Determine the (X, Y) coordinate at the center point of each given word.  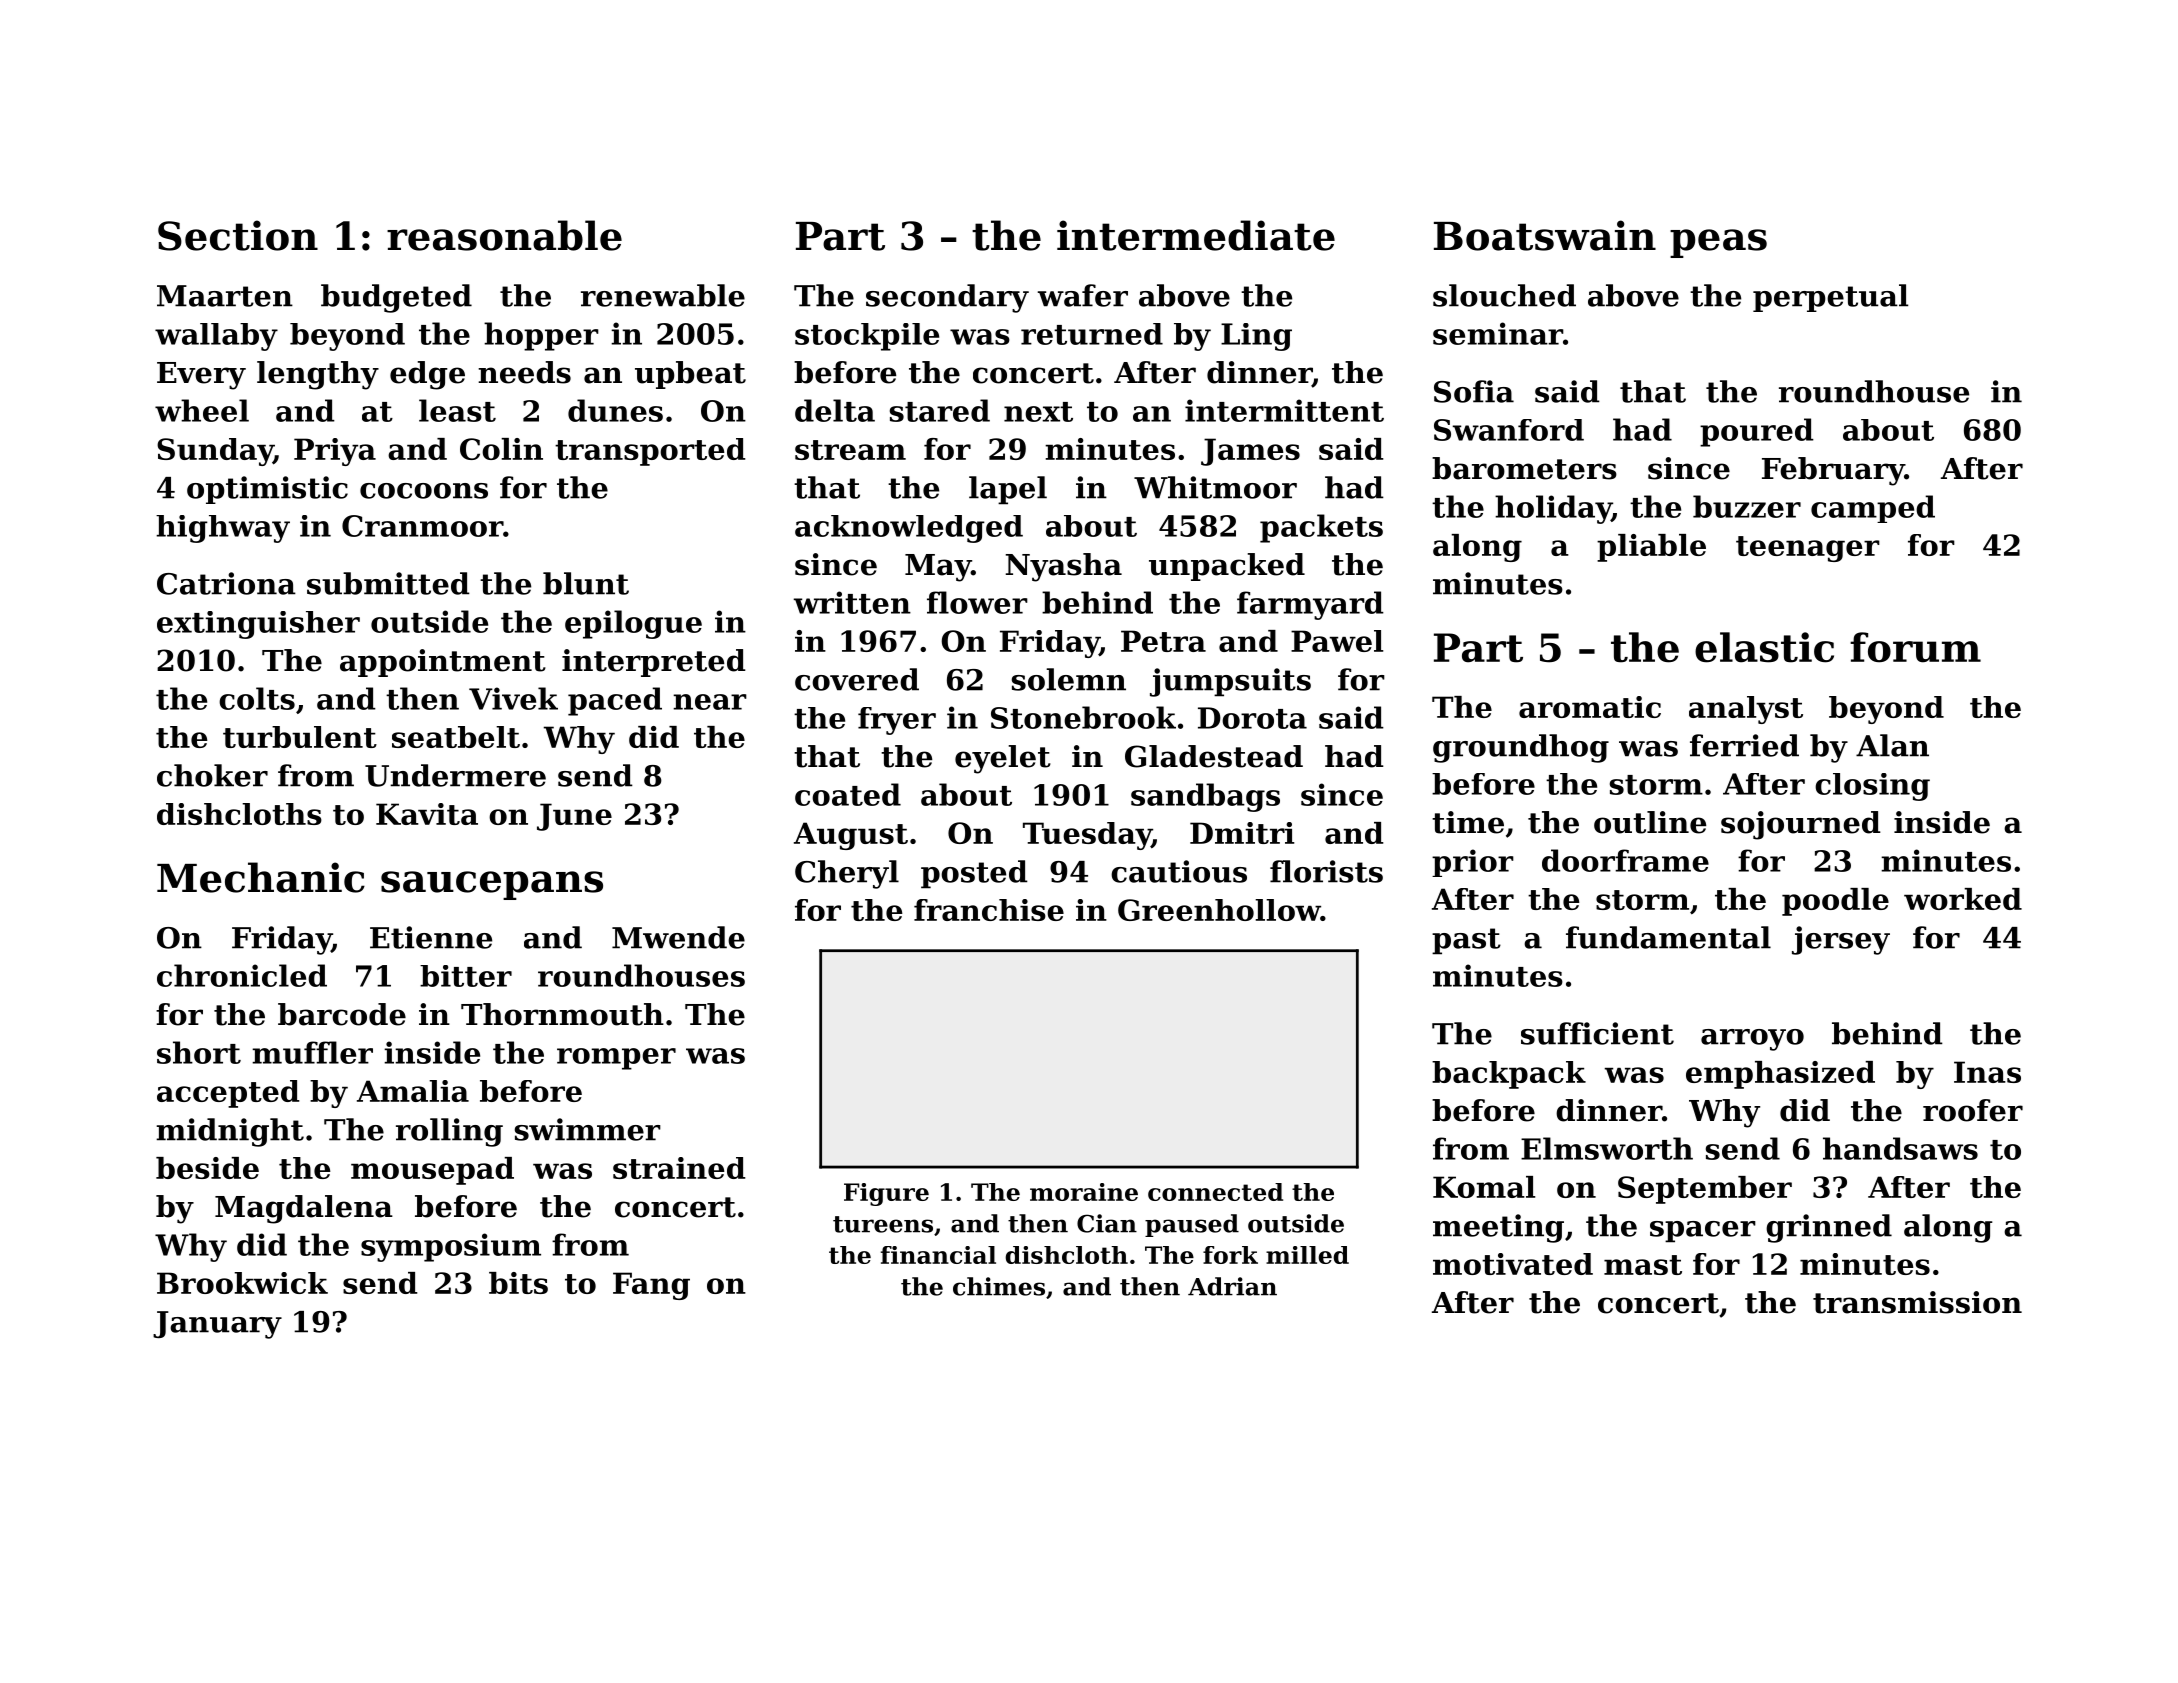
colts (257, 698)
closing (1872, 787)
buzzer (1747, 506)
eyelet (1003, 759)
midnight (230, 1132)
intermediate (1196, 235)
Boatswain (1545, 235)
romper (616, 1059)
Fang (651, 1286)
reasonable (504, 235)
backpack (1509, 1075)
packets (1321, 528)
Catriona (226, 583)
